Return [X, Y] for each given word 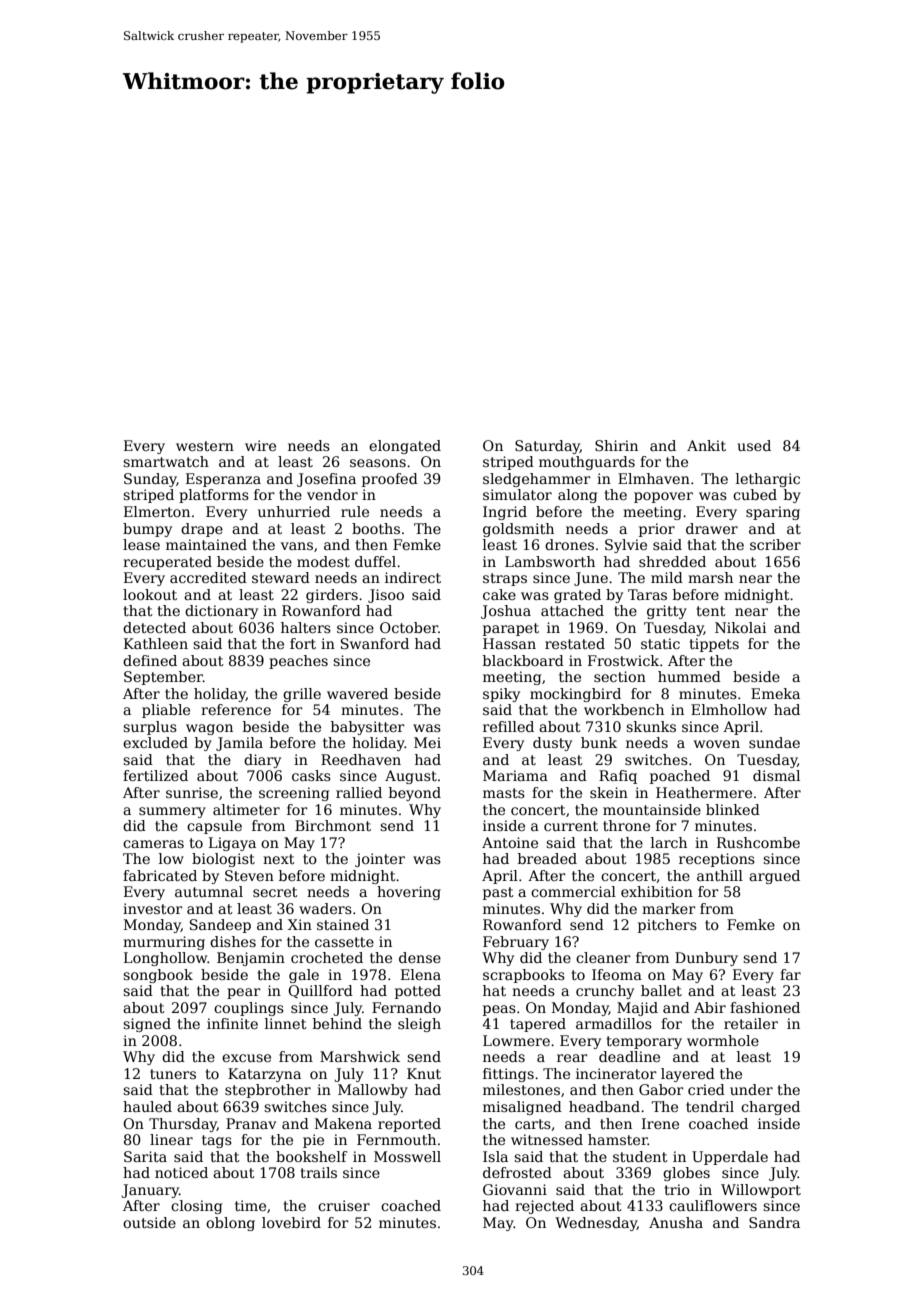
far [790, 974]
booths [376, 528]
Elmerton [157, 511]
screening [294, 794]
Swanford [375, 643]
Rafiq [618, 777]
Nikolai [740, 627]
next [279, 859]
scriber [775, 544]
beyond [415, 794]
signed [147, 1025]
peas [499, 1010]
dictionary [221, 612]
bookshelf [311, 1156]
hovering [409, 893]
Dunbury [706, 959]
